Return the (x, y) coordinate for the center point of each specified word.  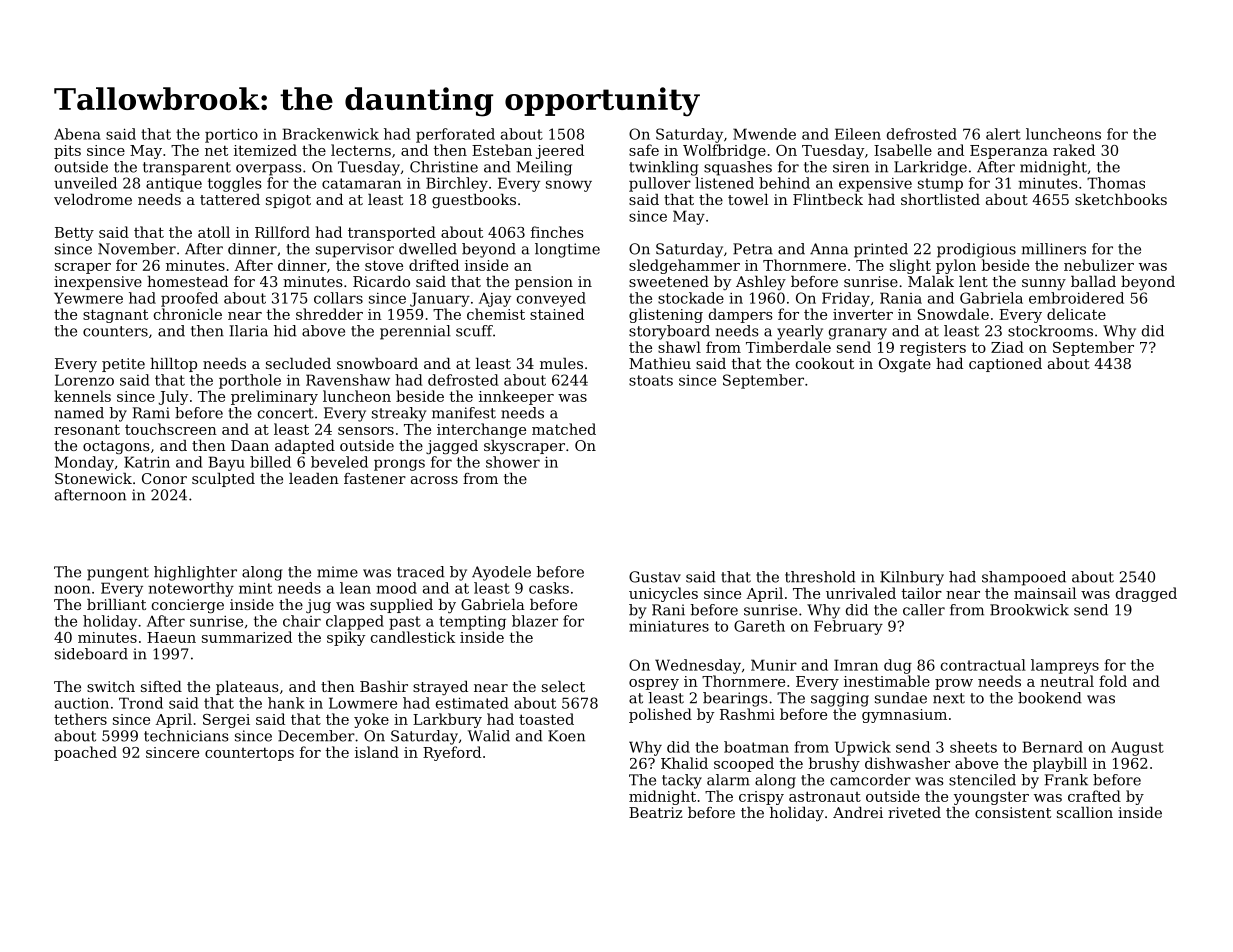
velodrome (93, 199)
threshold (820, 577)
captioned (1005, 365)
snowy (569, 186)
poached (85, 753)
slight (910, 266)
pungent (118, 574)
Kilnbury (912, 578)
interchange (481, 430)
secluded (298, 363)
